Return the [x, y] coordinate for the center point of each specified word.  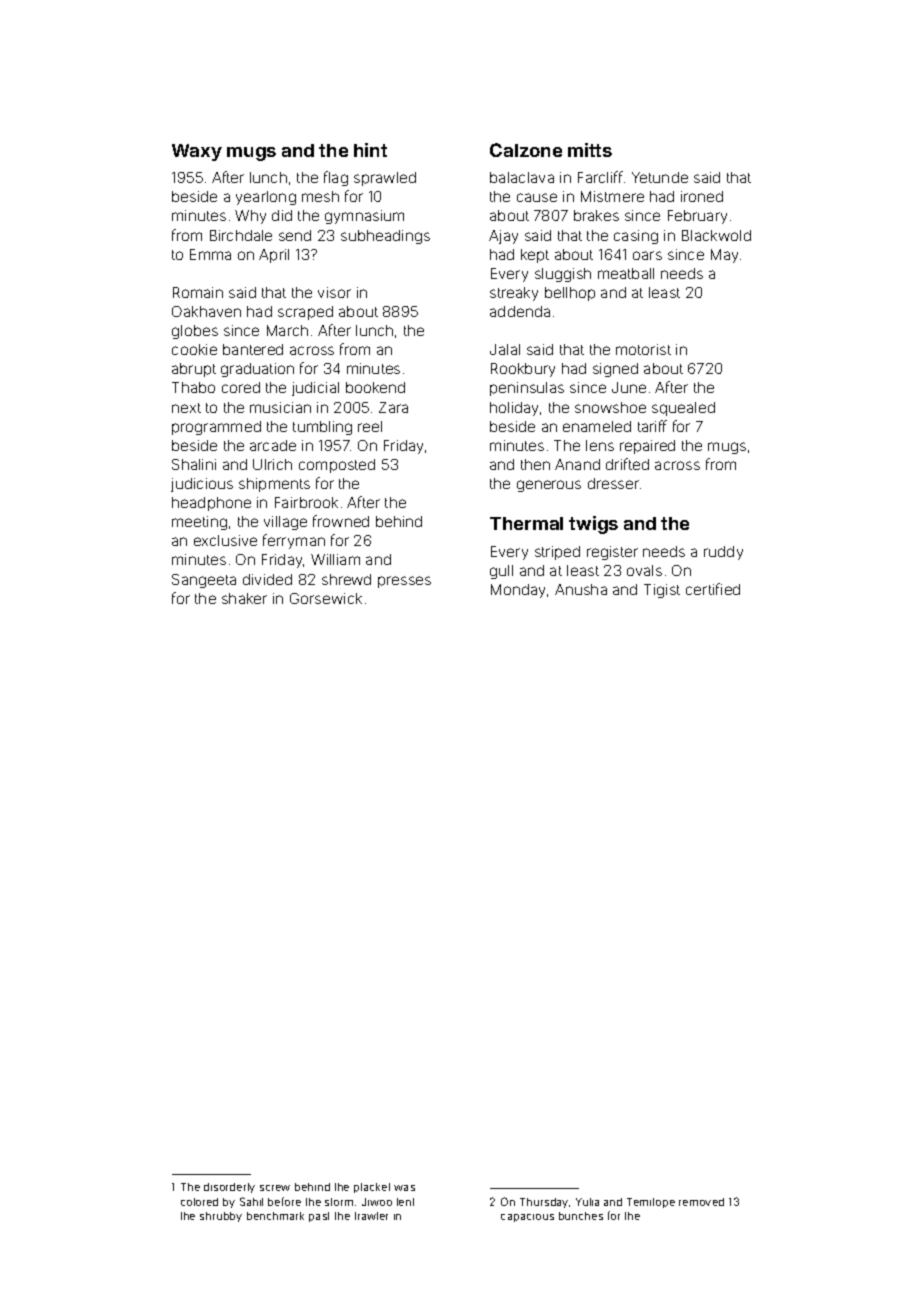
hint [370, 150]
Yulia [587, 1202]
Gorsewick [326, 598]
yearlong [266, 198]
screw [275, 1188]
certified [713, 589]
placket [372, 1188]
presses [404, 582]
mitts [590, 150]
